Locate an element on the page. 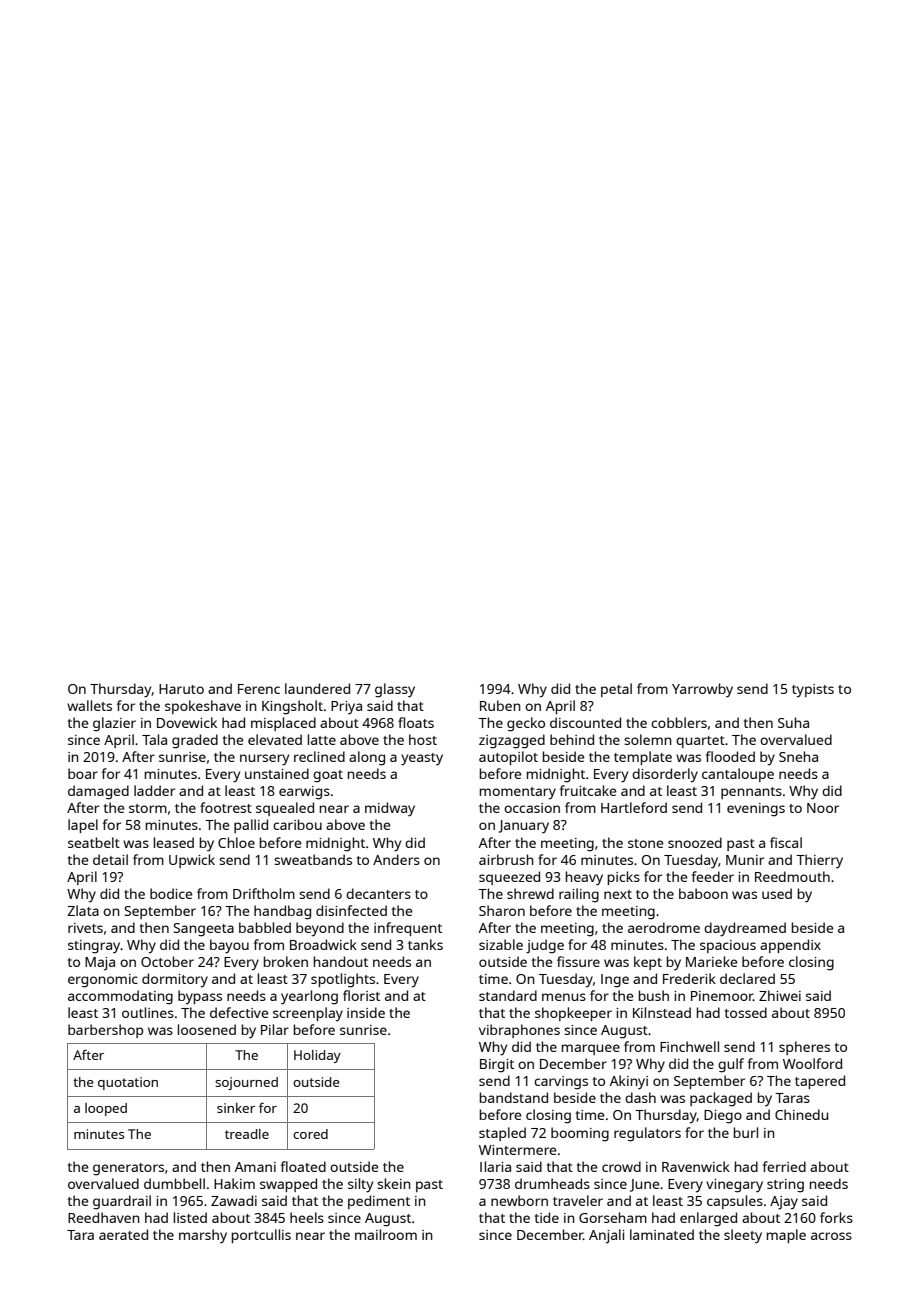 The height and width of the page is (1308, 924). bodice is located at coordinates (171, 893).
